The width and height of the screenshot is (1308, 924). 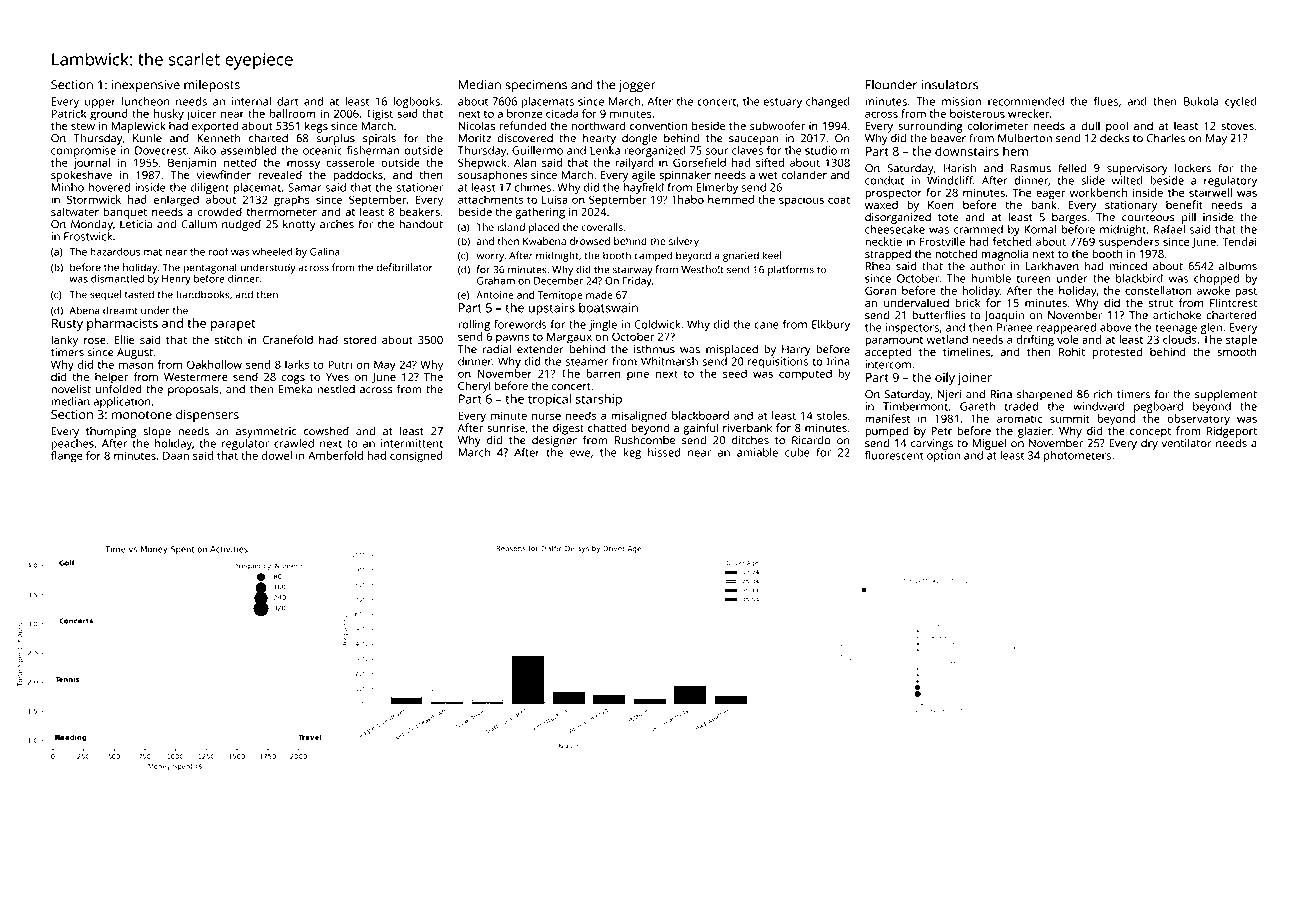 What do you see at coordinates (1241, 102) in the screenshot?
I see `cycled` at bounding box center [1241, 102].
